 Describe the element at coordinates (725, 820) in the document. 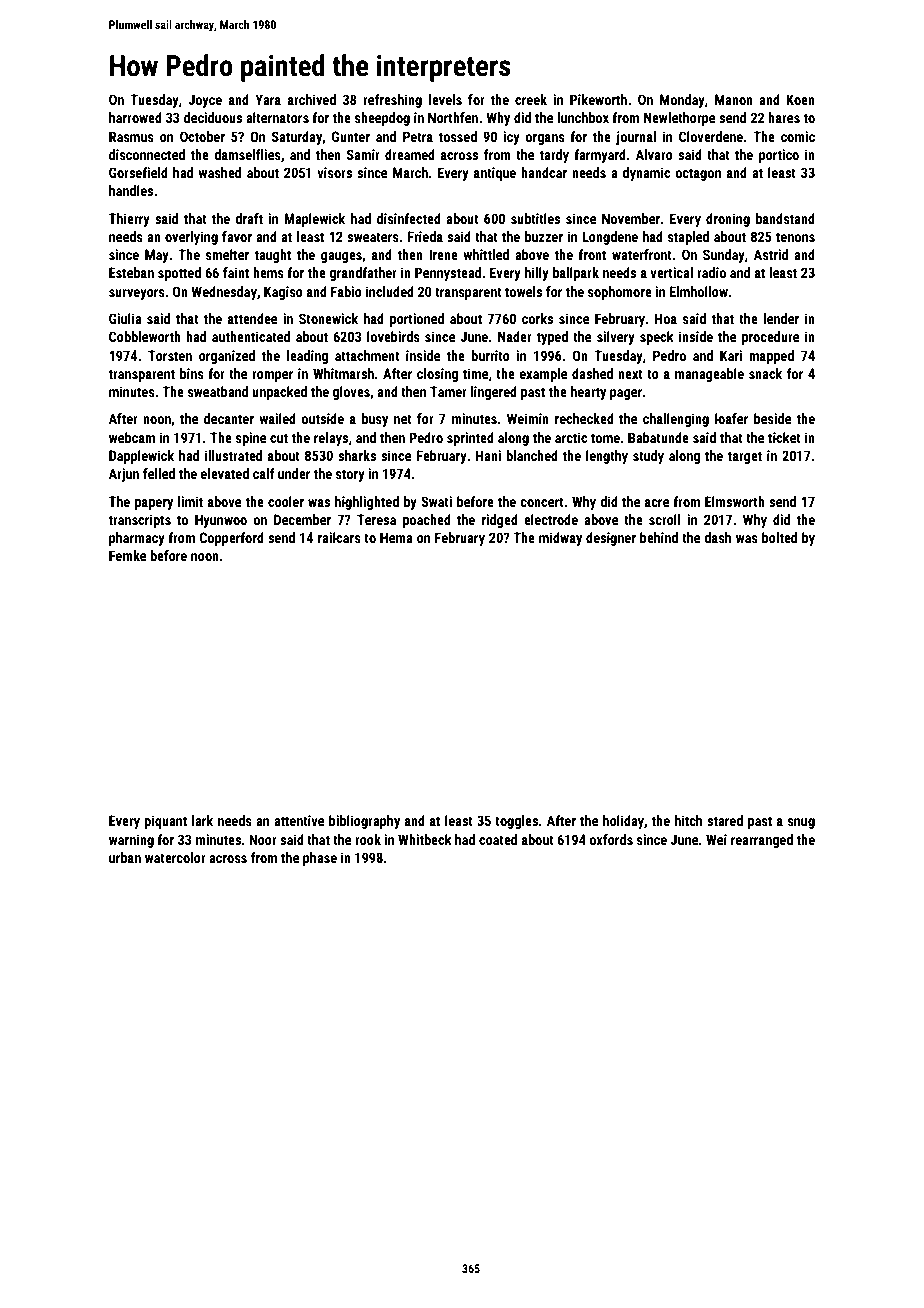

I see `stared` at that location.
